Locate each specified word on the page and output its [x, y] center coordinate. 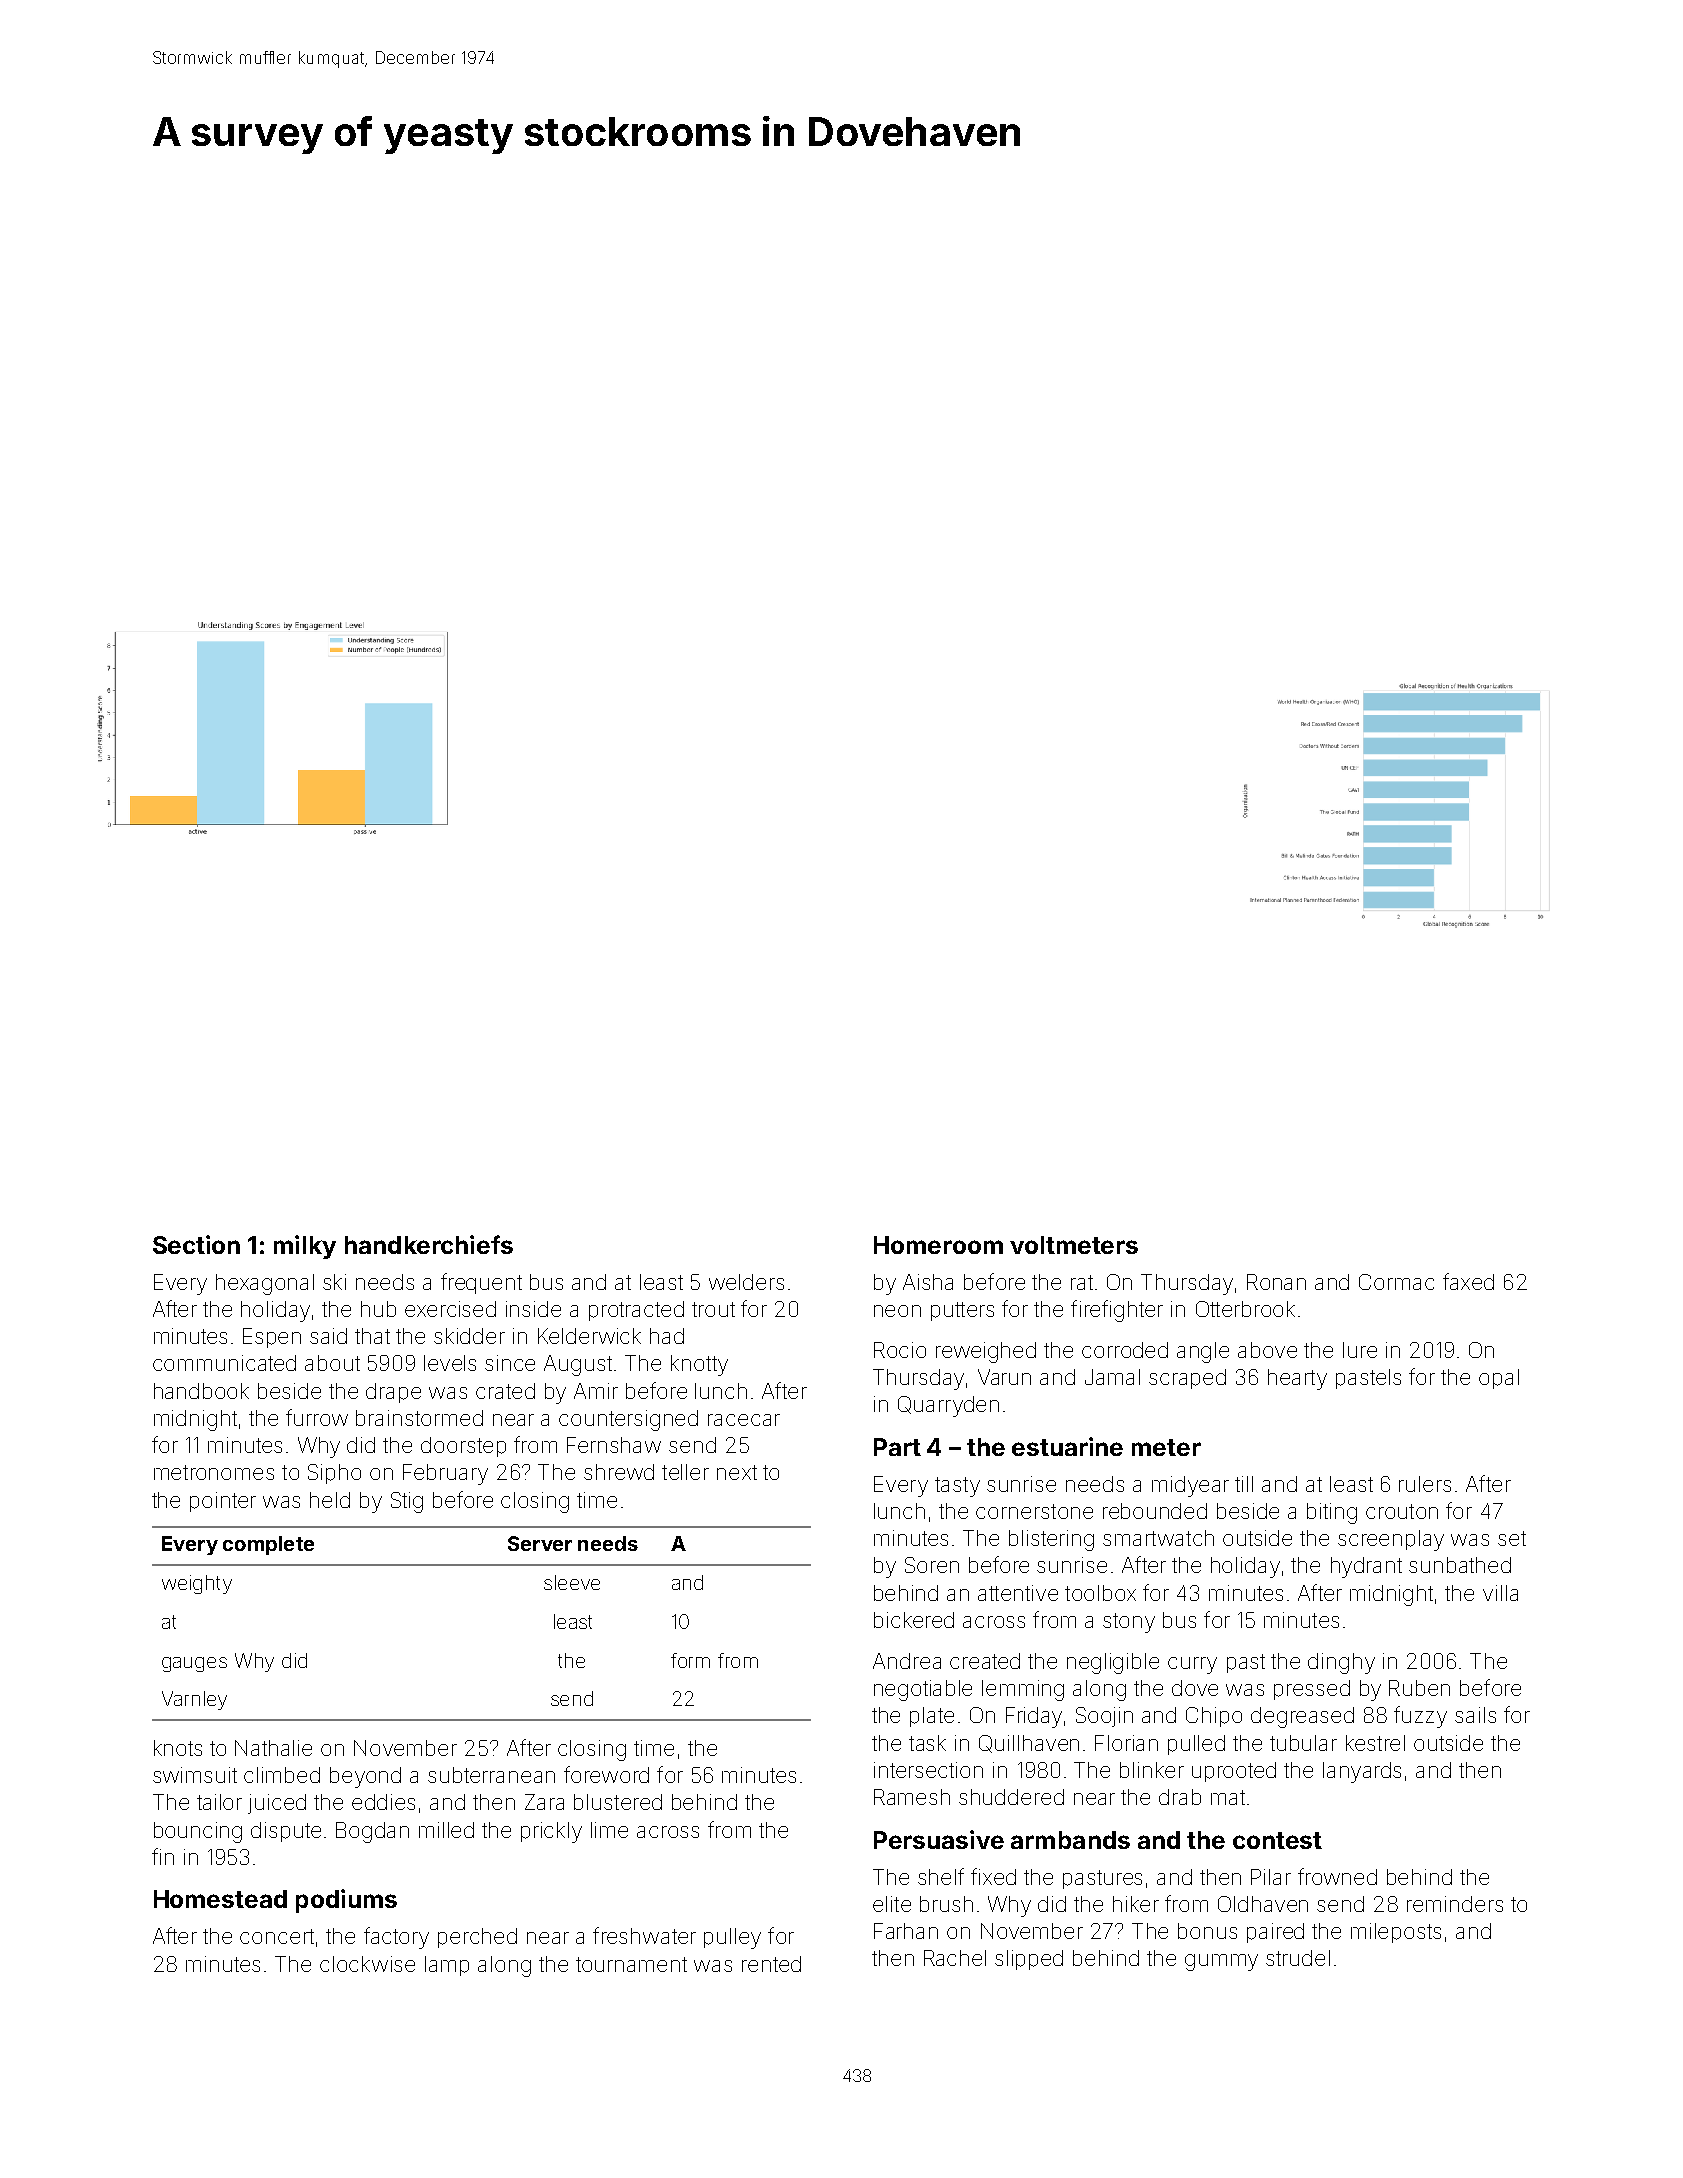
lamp [447, 1966]
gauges [194, 1664]
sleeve [572, 1582]
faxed [1468, 1281]
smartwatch [1158, 1538]
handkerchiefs [429, 1244]
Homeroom [938, 1245]
